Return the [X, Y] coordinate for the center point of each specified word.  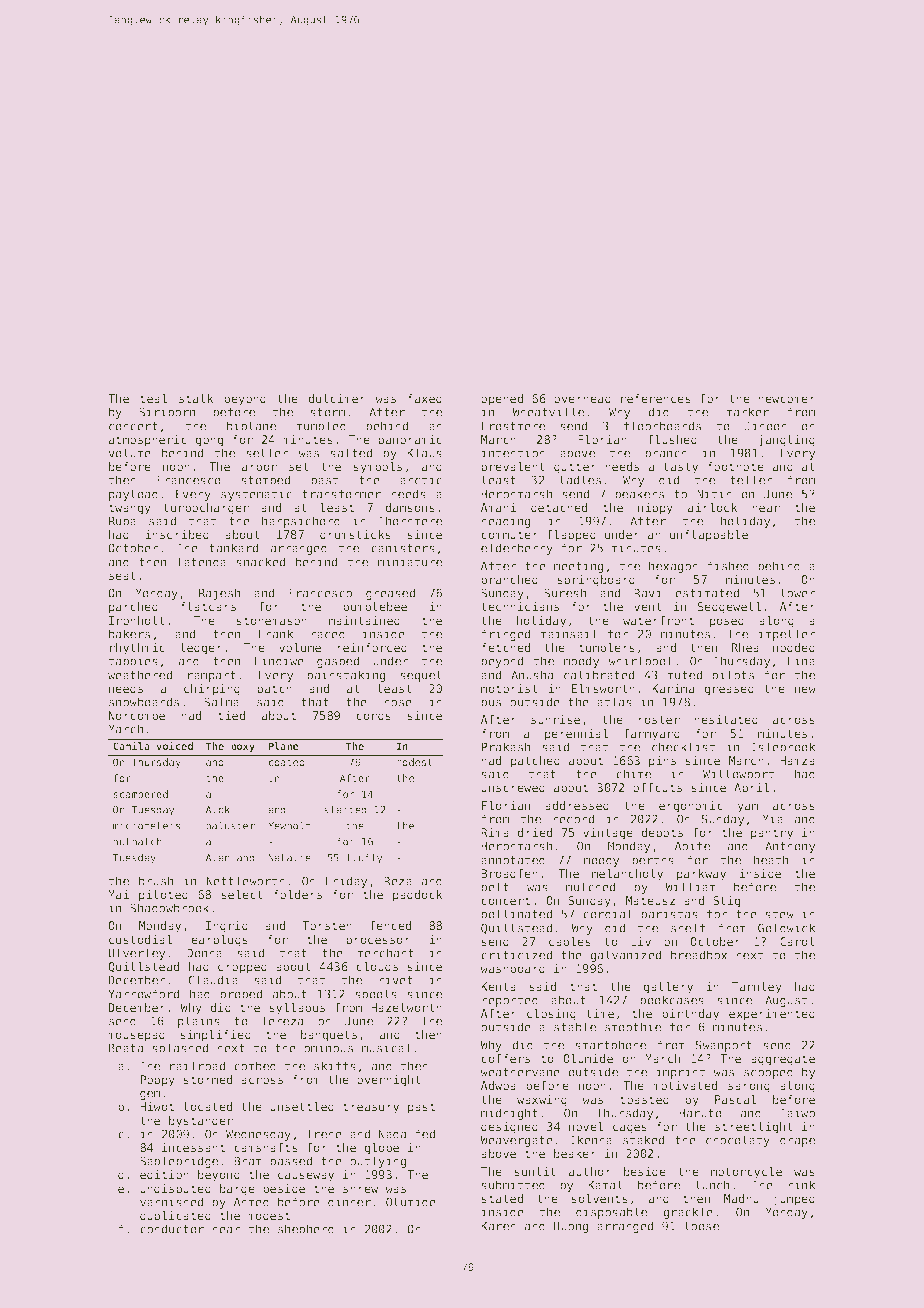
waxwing [542, 1101]
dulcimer [337, 398]
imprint [680, 1073]
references [656, 398]
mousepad [136, 1036]
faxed [424, 398]
